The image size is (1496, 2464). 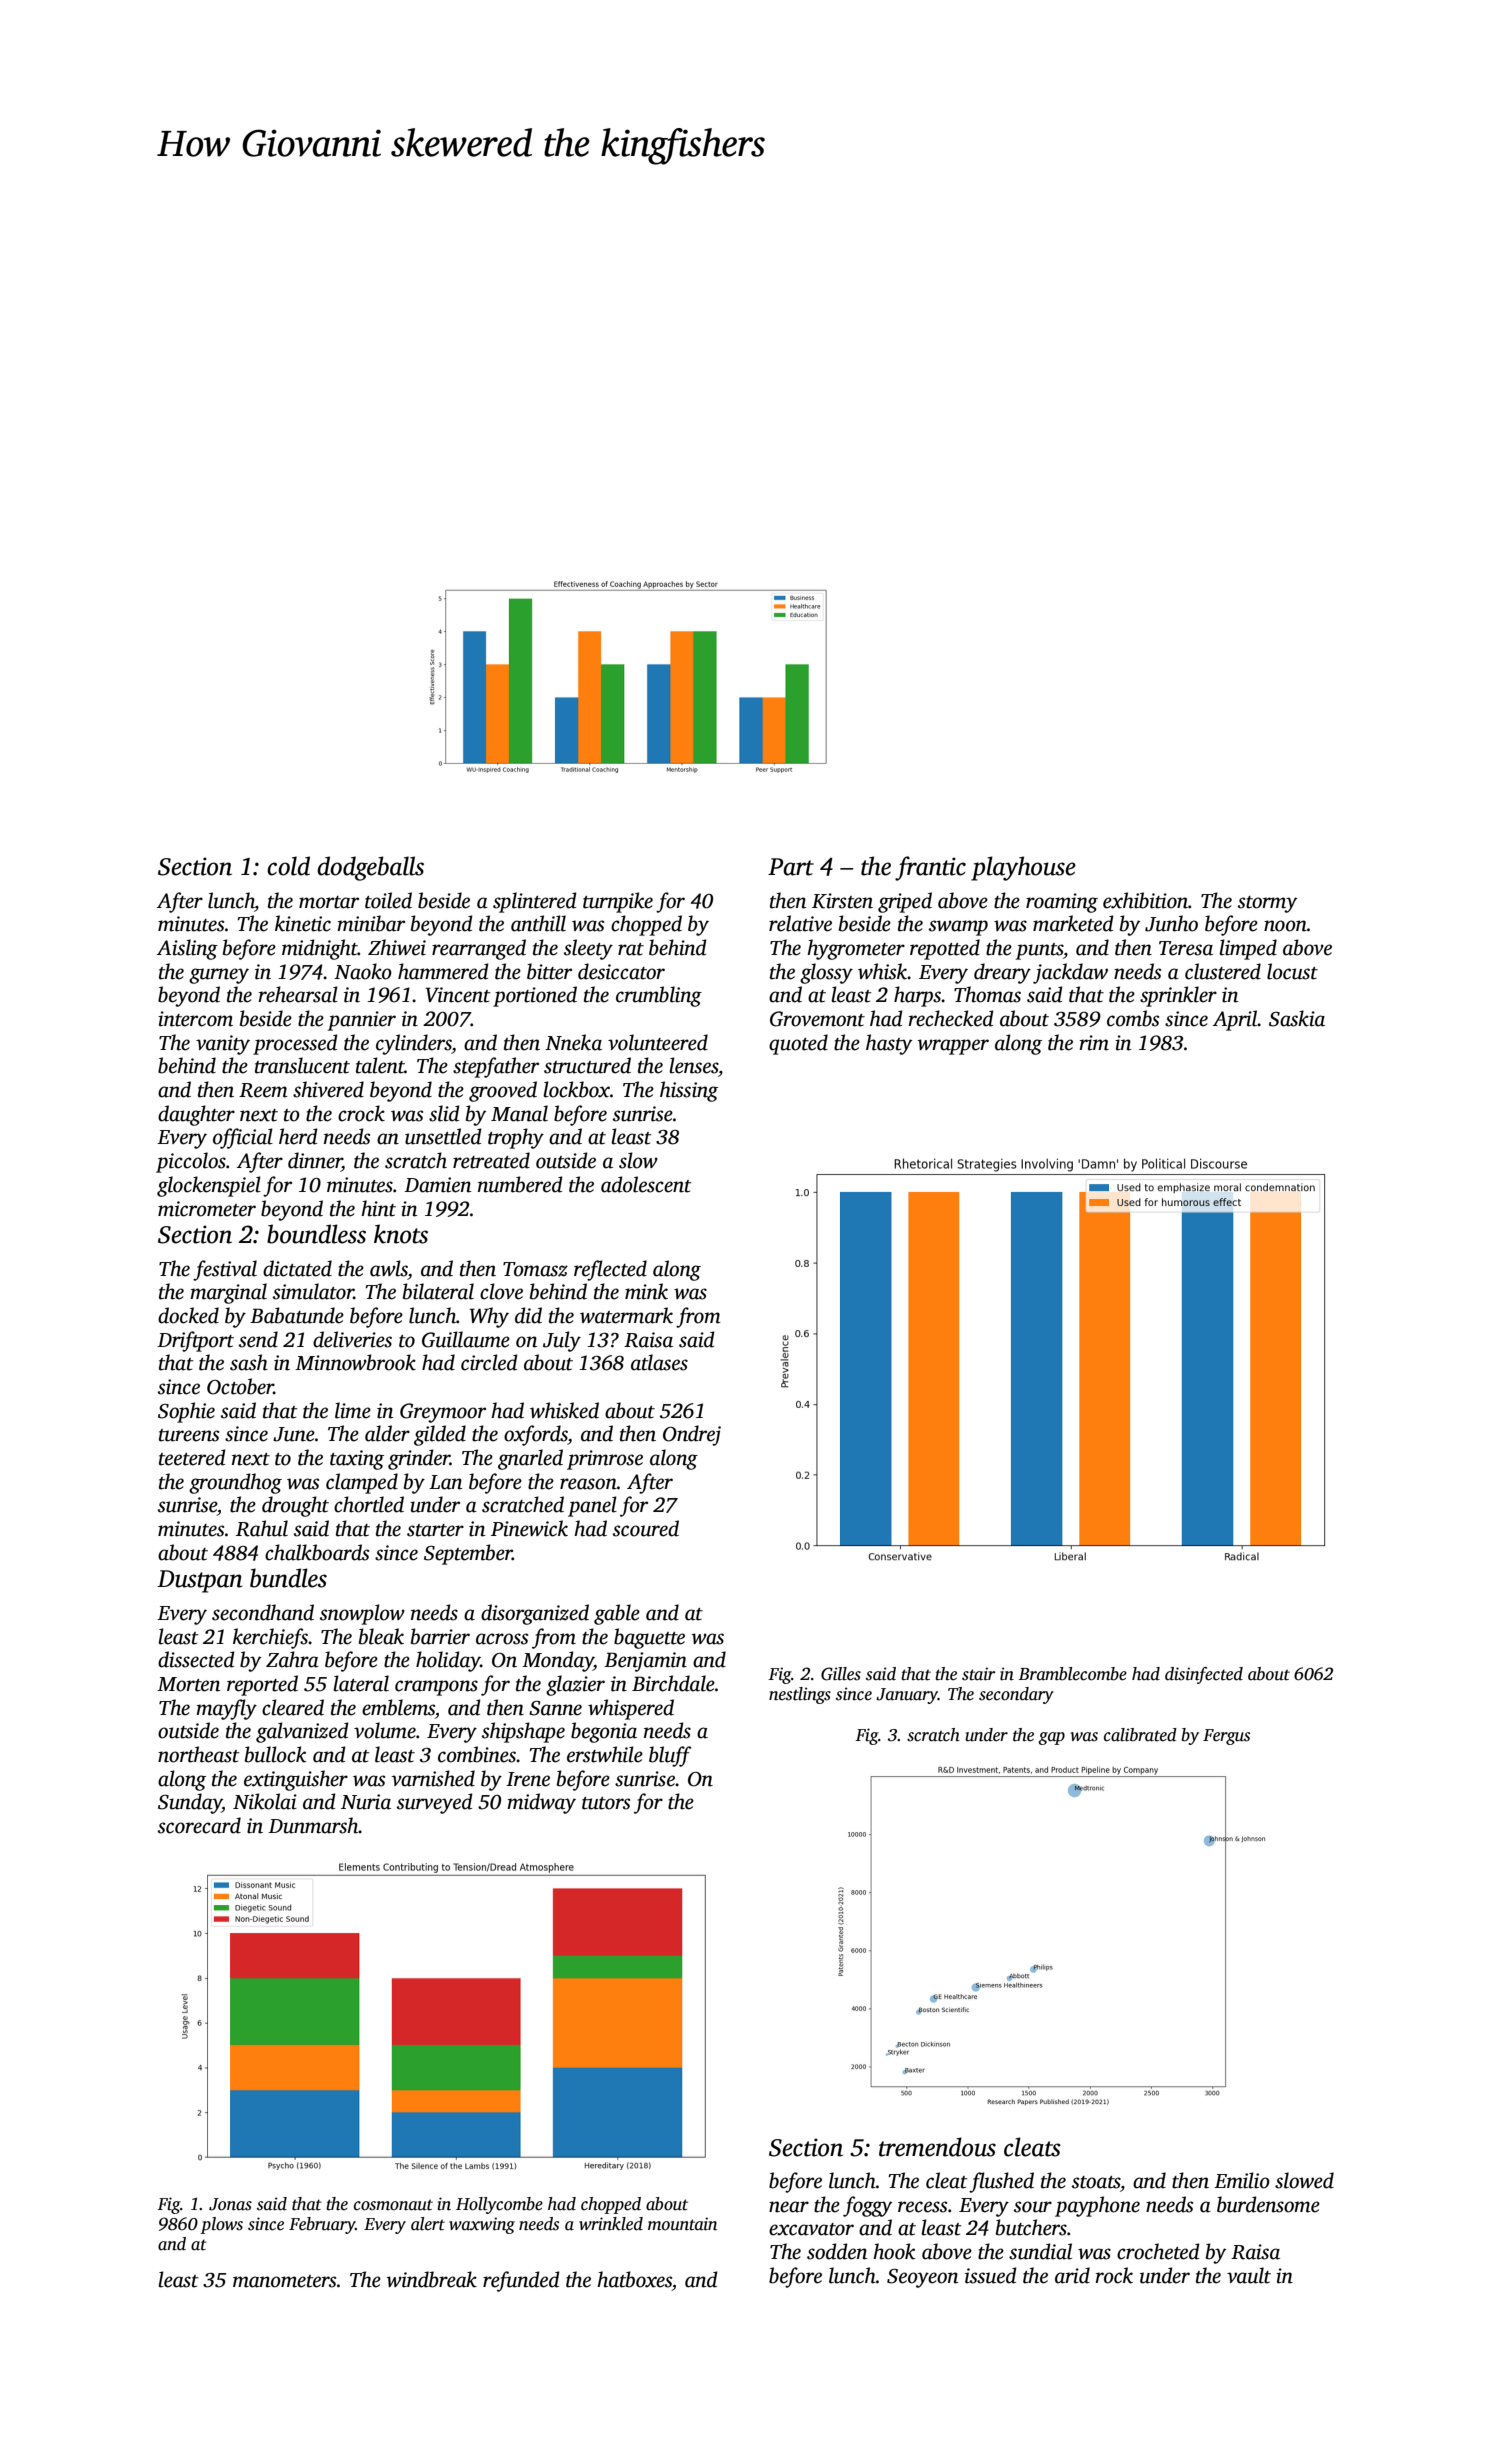 I want to click on stormy, so click(x=1267, y=904).
